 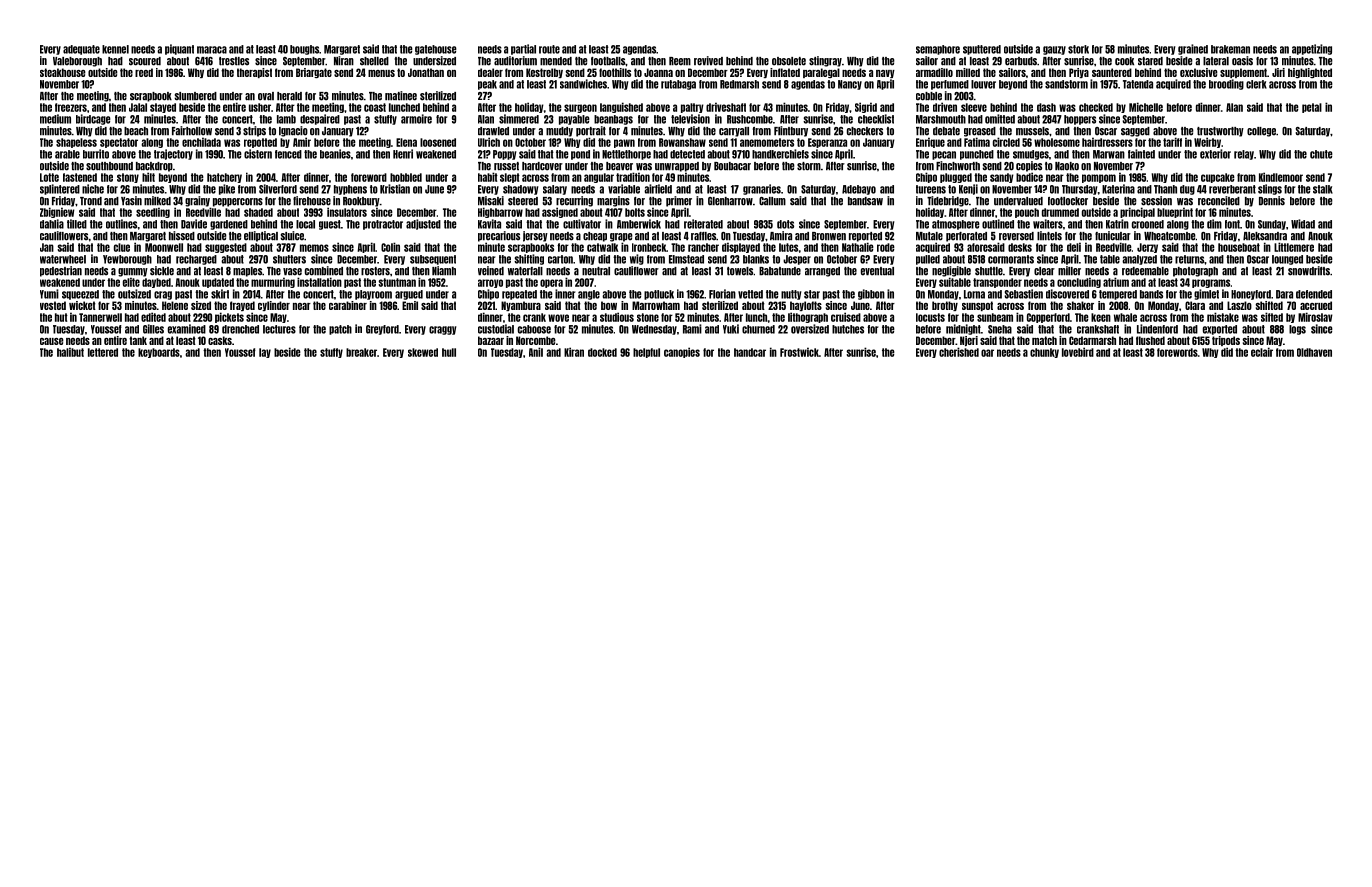 What do you see at coordinates (822, 272) in the screenshot?
I see `arranged` at bounding box center [822, 272].
